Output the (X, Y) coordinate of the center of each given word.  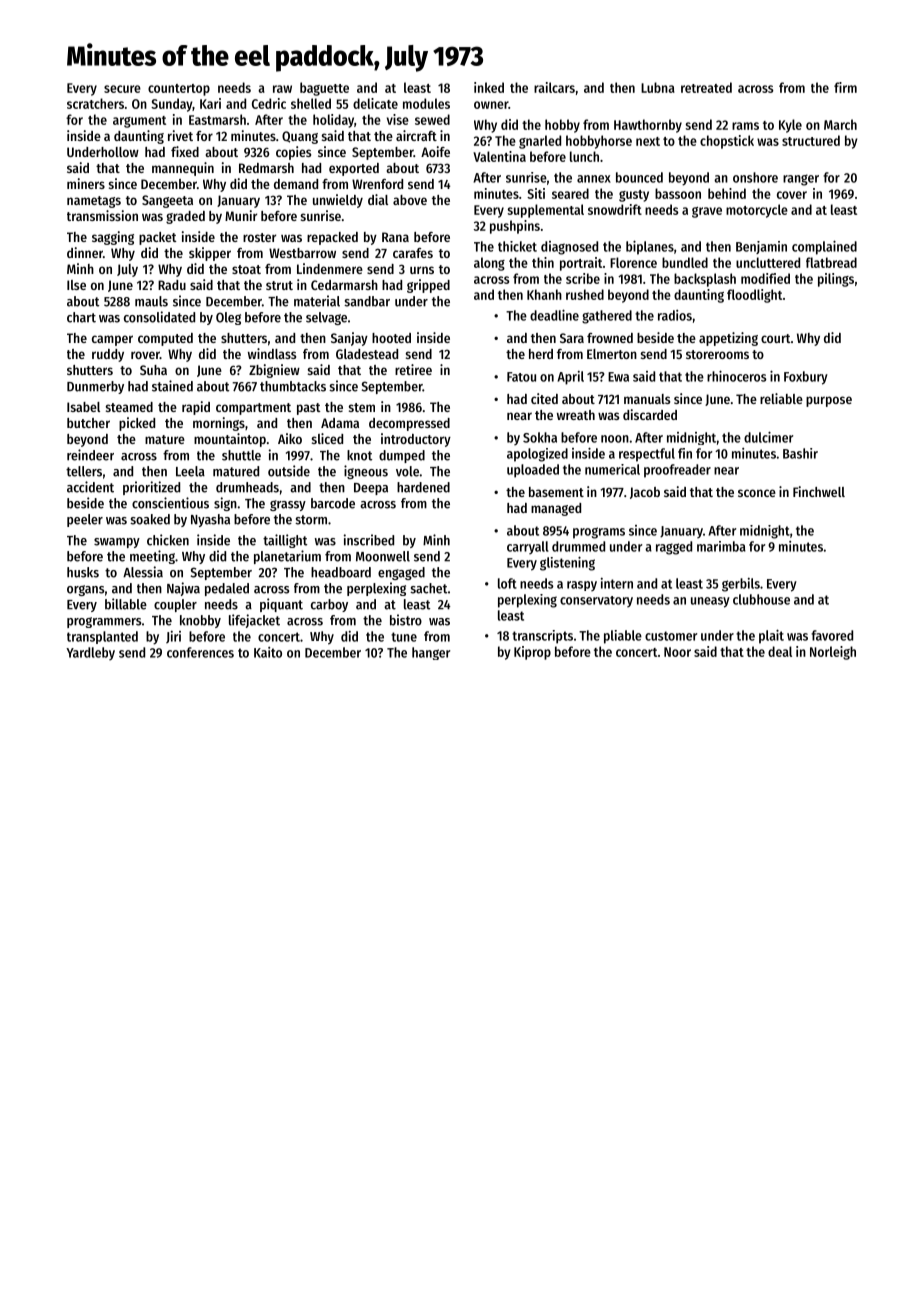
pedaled (227, 589)
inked (489, 87)
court (775, 338)
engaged (401, 573)
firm (845, 87)
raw (282, 89)
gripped (428, 286)
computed (165, 339)
